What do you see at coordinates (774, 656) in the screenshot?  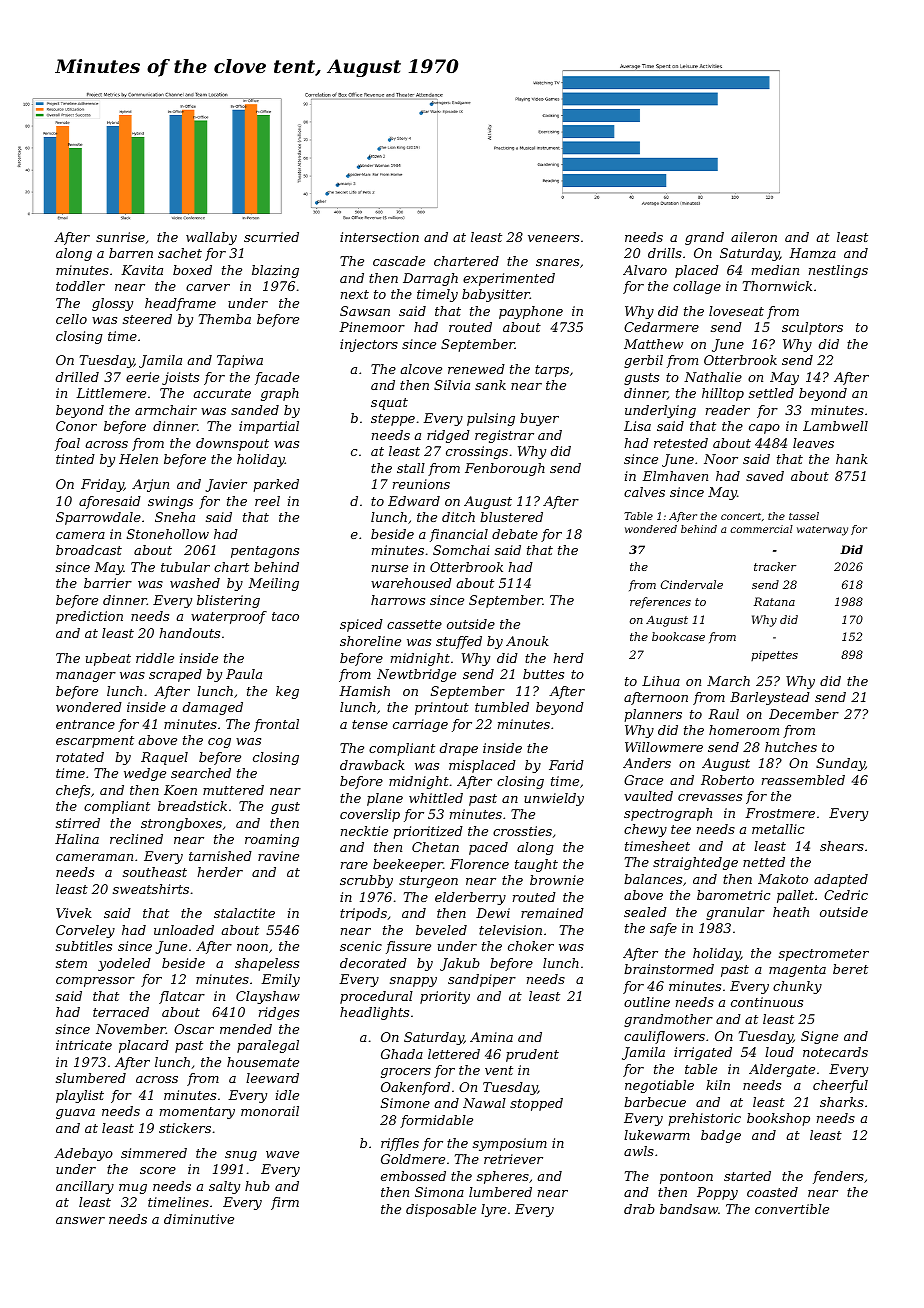 I see `pipettes` at bounding box center [774, 656].
